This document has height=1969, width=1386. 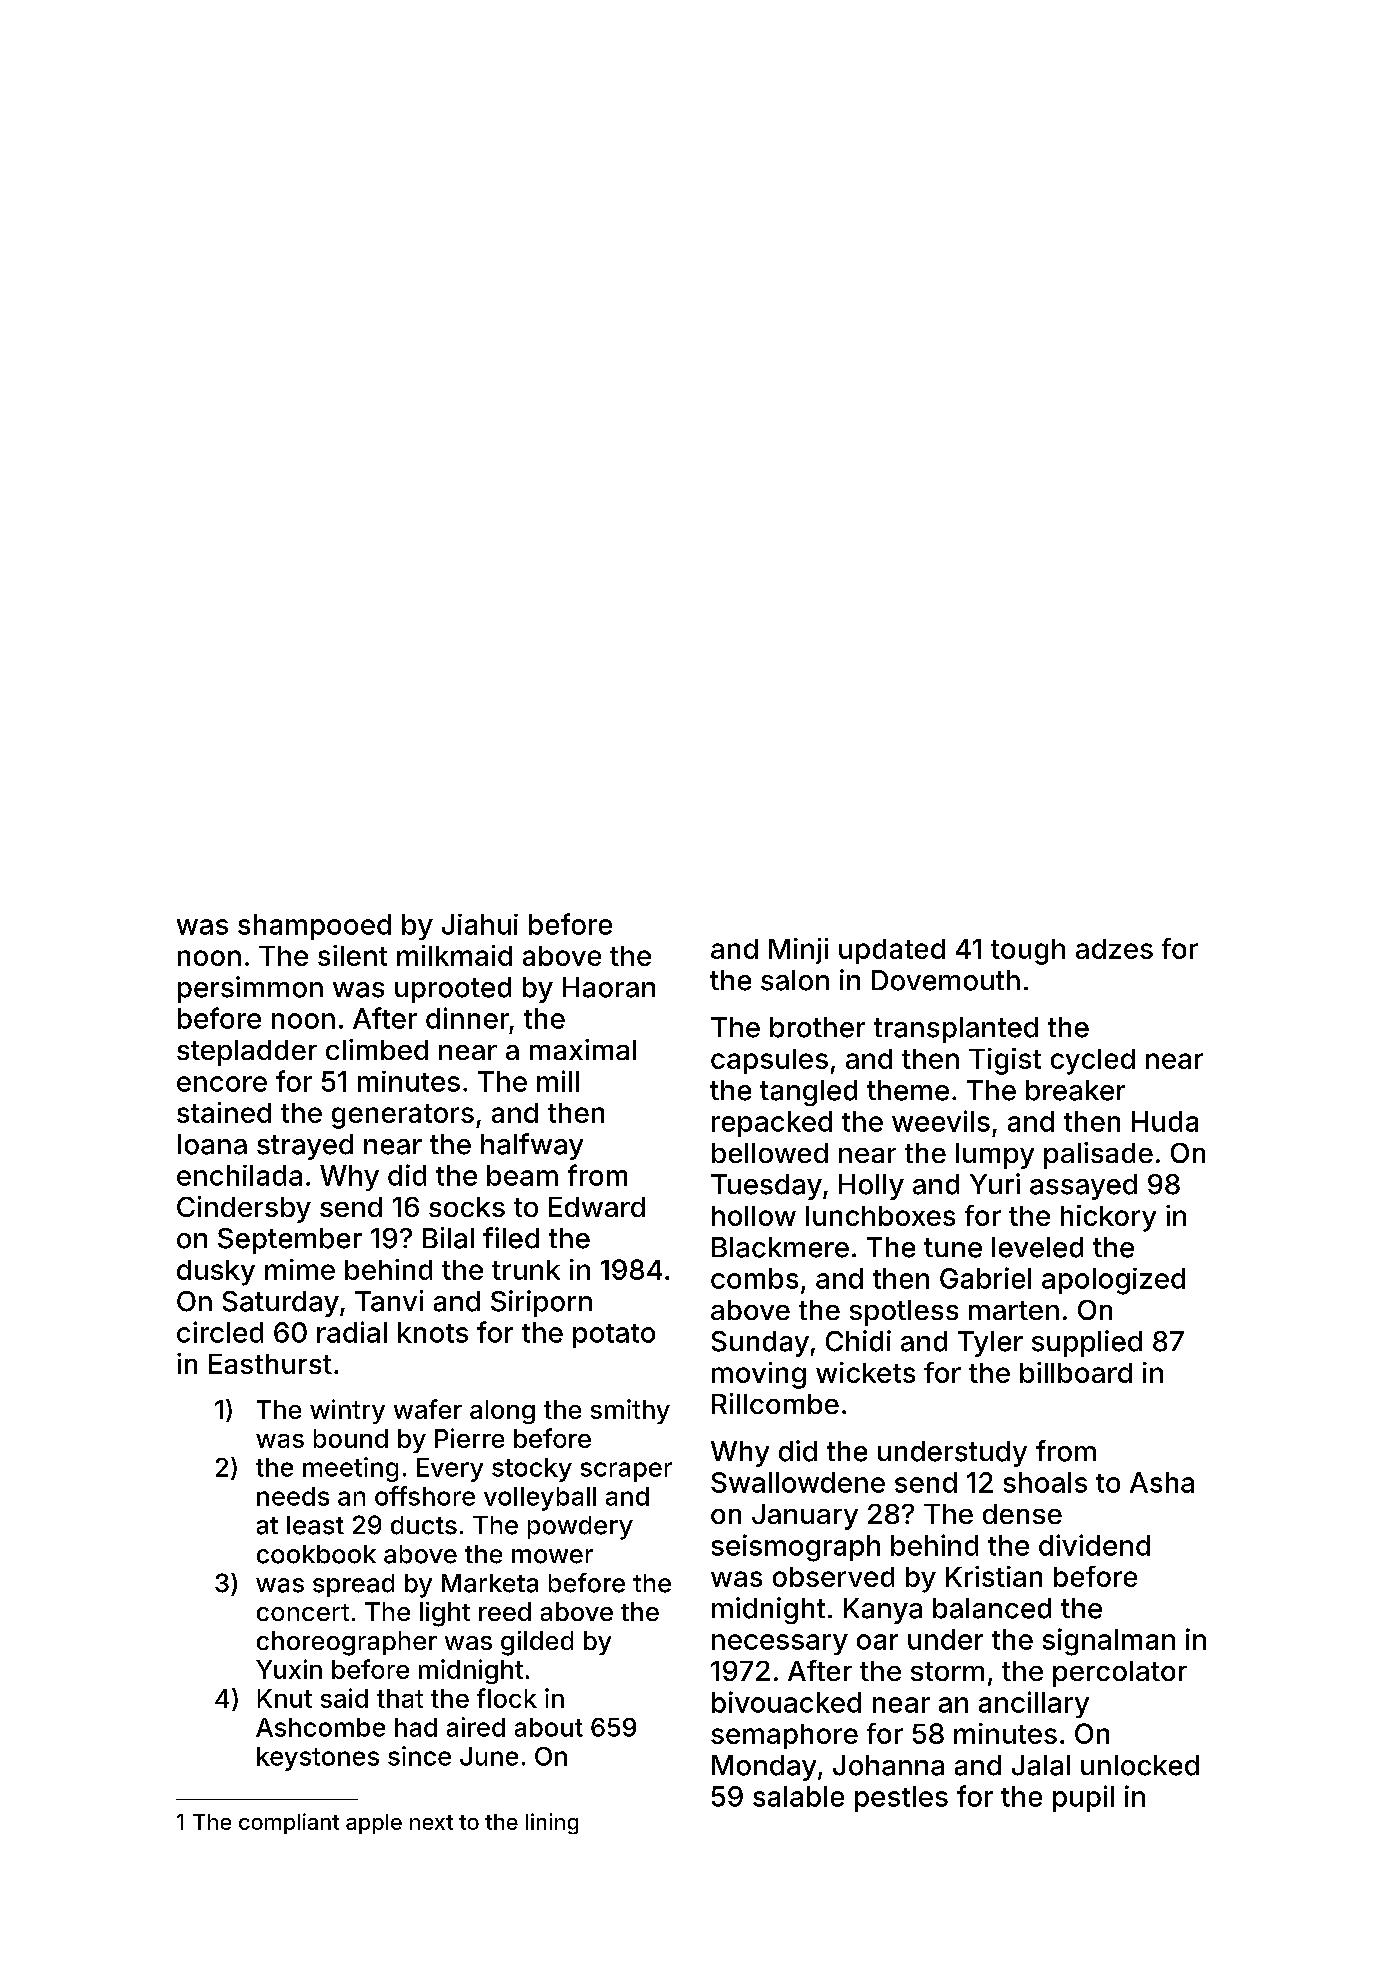 I want to click on Yuri, so click(x=995, y=1183).
